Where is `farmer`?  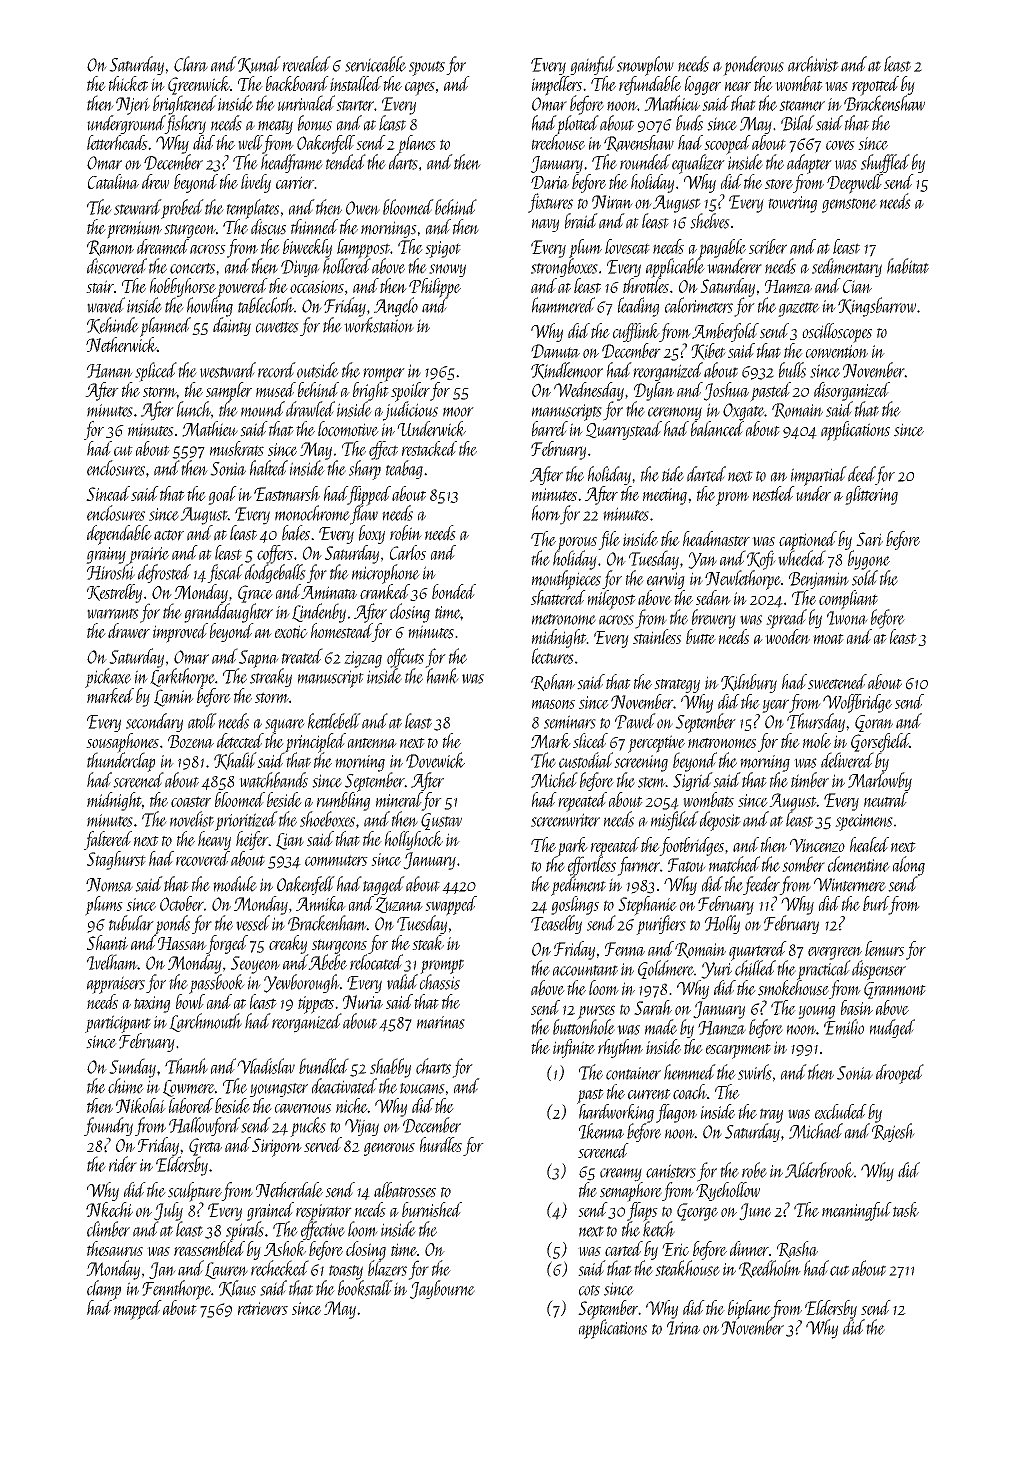 farmer is located at coordinates (638, 866).
